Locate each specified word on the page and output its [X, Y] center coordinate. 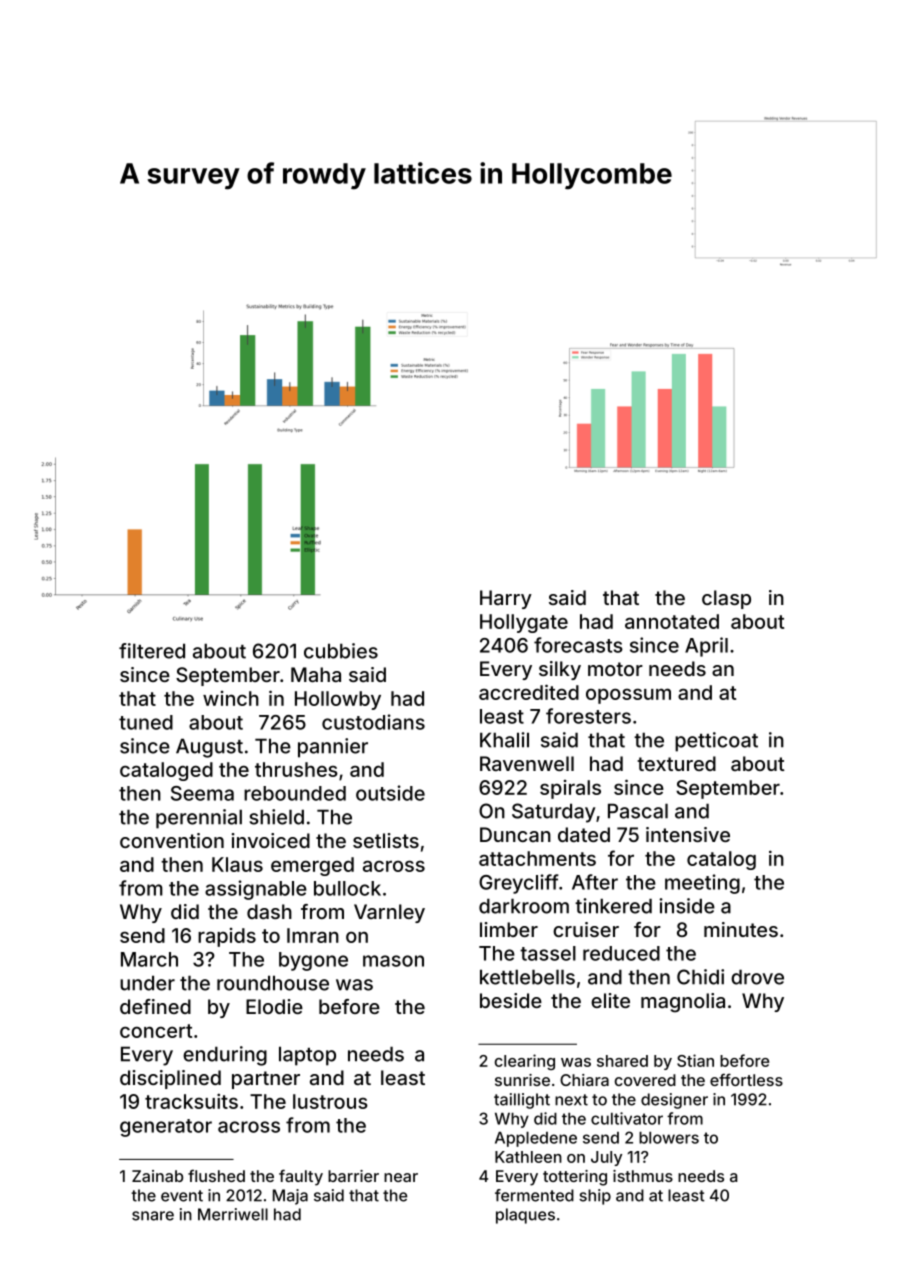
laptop [307, 1056]
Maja [290, 1197]
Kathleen [528, 1157]
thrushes [296, 769]
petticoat [716, 742]
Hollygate [524, 623]
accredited [529, 692]
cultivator [627, 1118]
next [571, 1100]
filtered [152, 651]
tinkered [613, 906]
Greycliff [519, 884]
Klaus [237, 864]
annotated [672, 621]
